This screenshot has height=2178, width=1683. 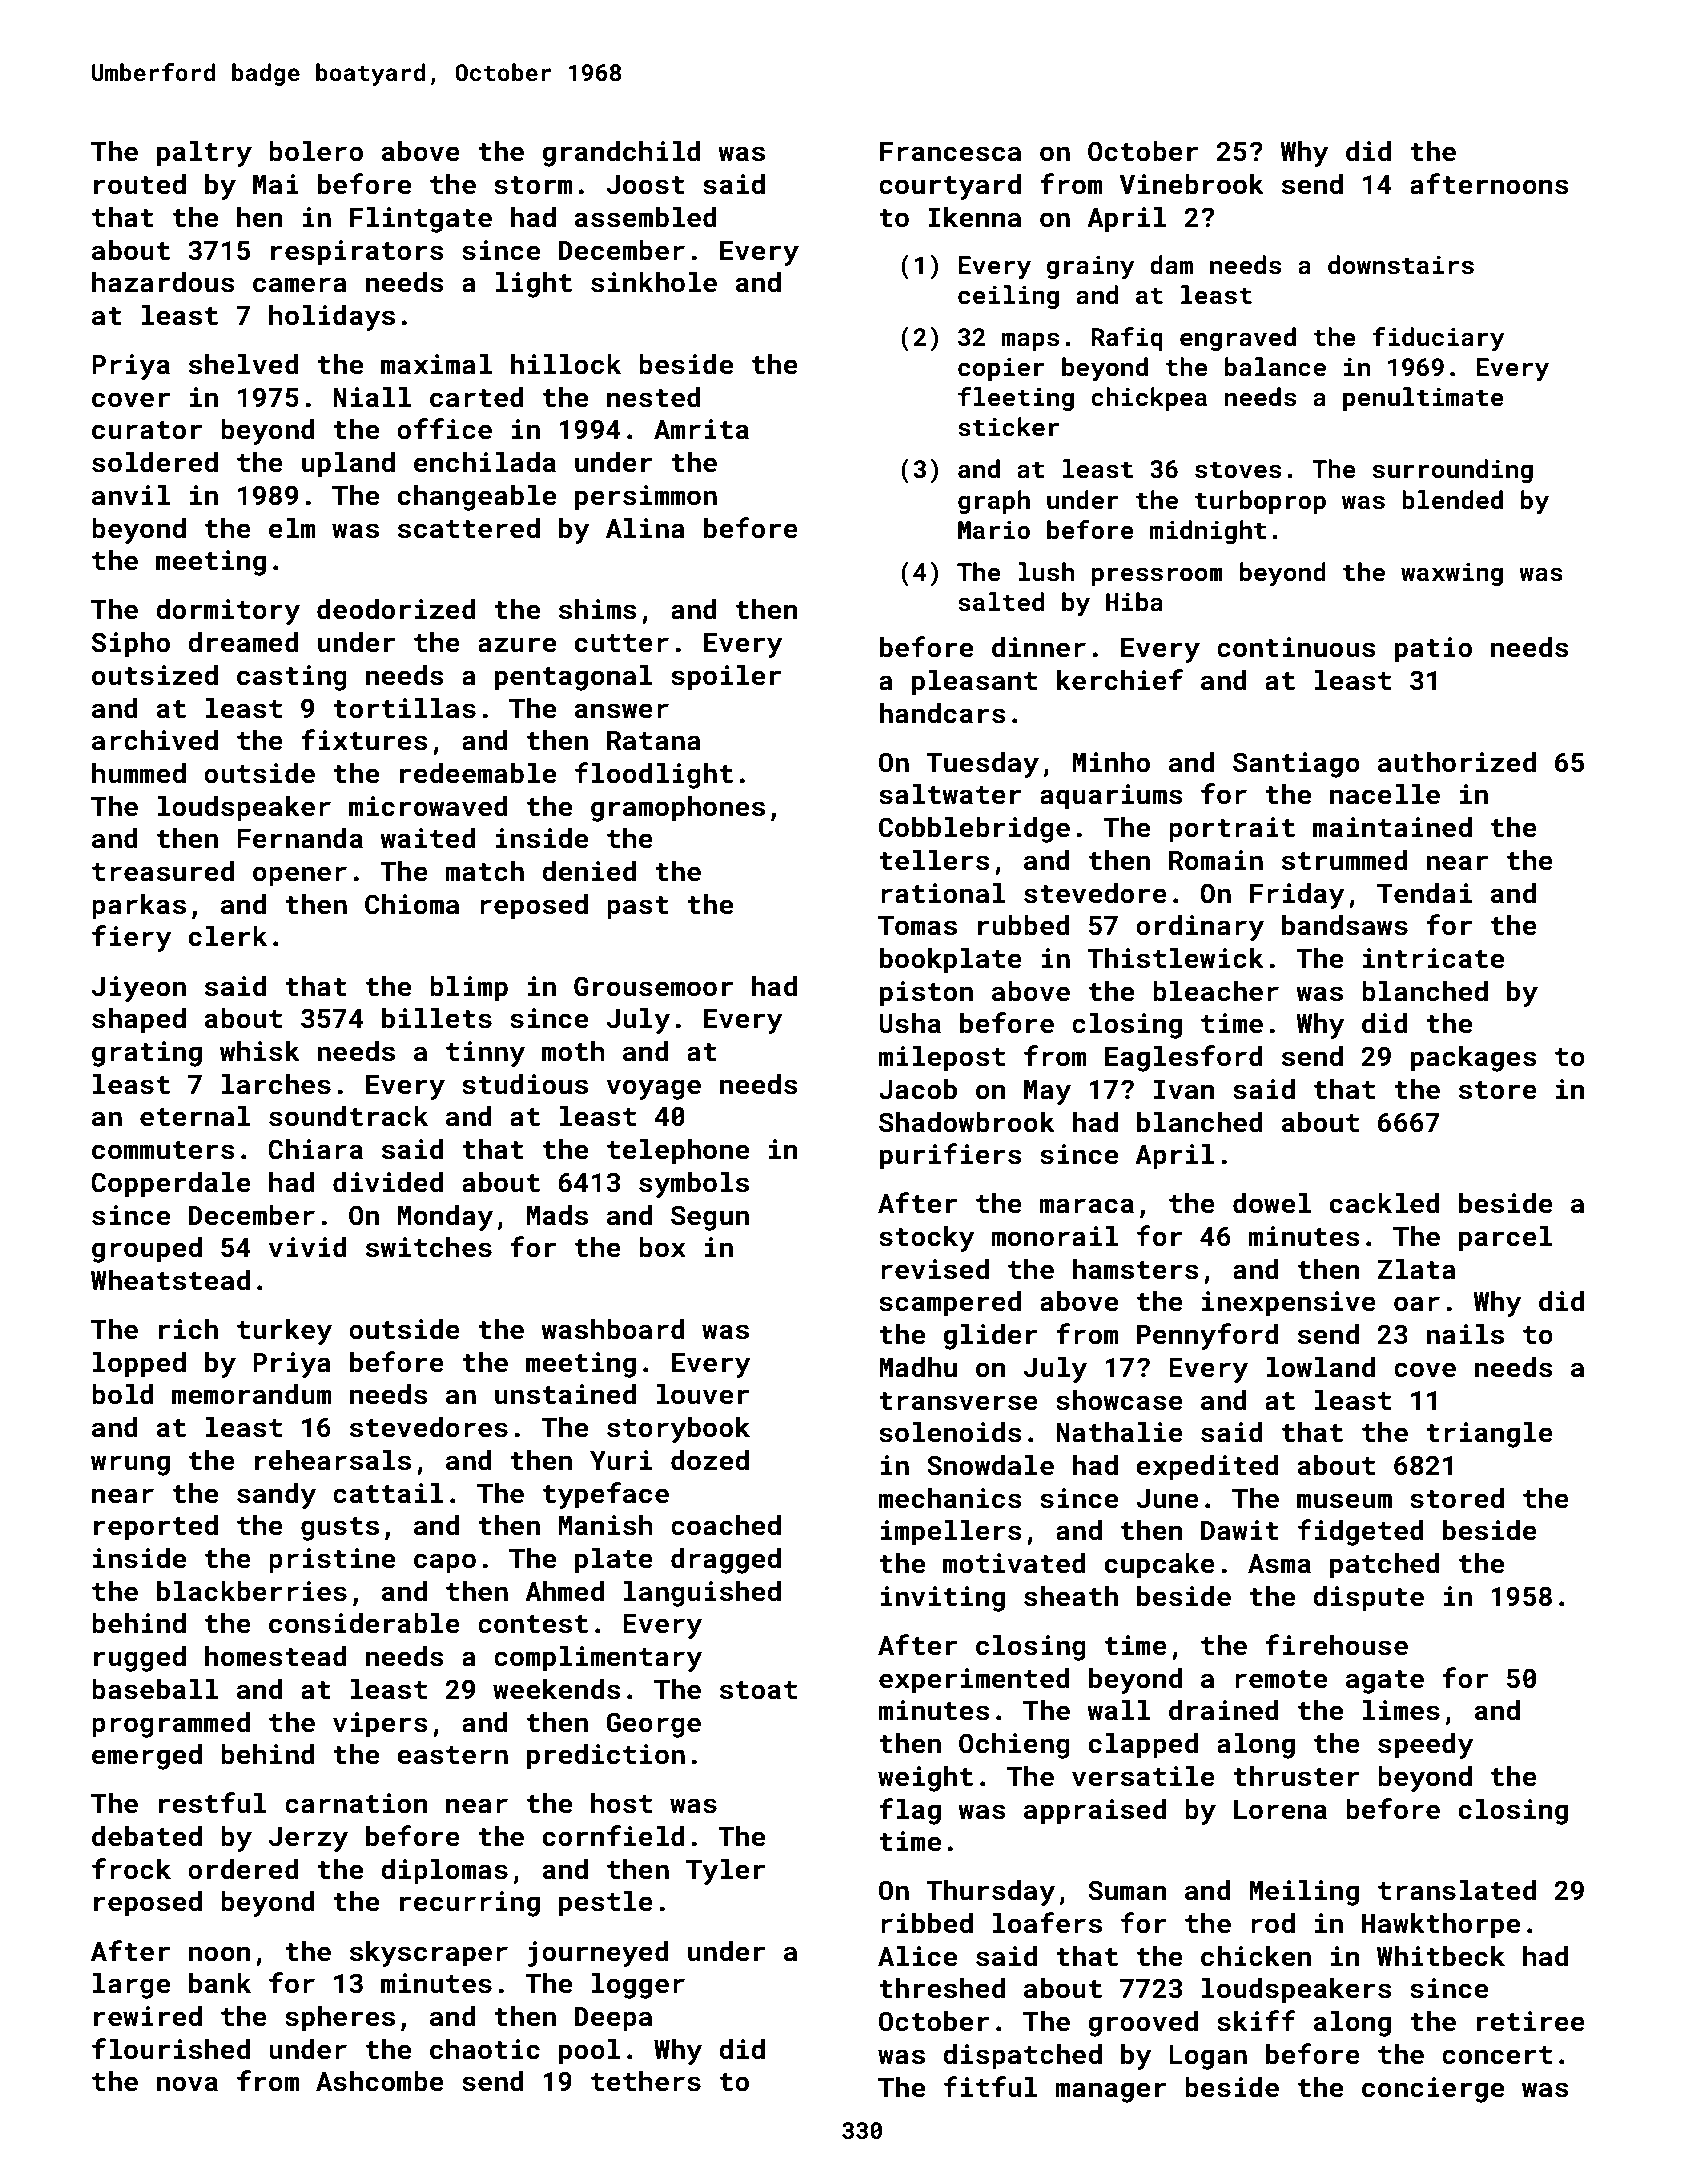 What do you see at coordinates (1192, 184) in the screenshot?
I see `Vinebrook` at bounding box center [1192, 184].
